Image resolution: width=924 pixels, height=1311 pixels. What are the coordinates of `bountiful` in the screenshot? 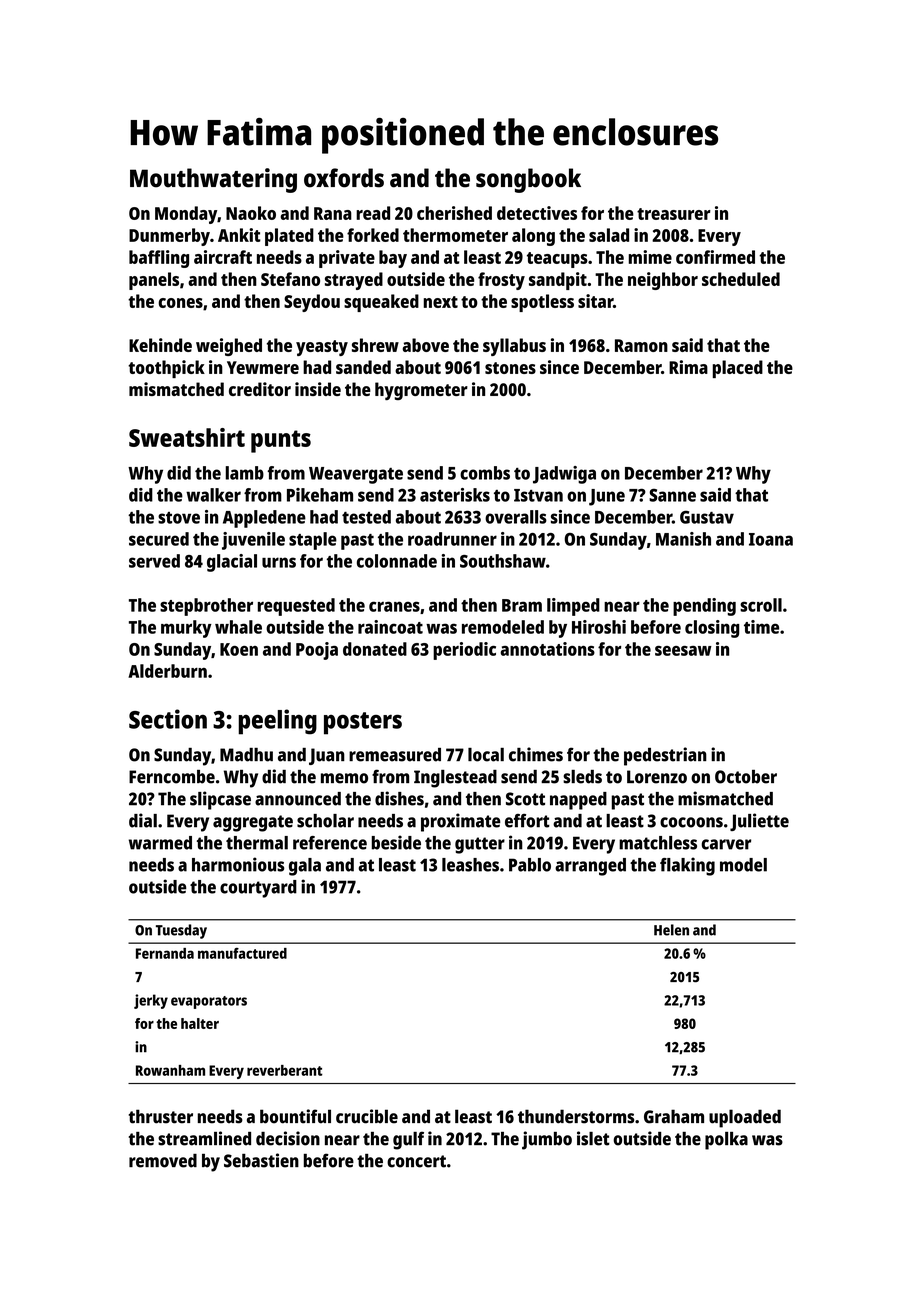 It's located at (295, 1116).
